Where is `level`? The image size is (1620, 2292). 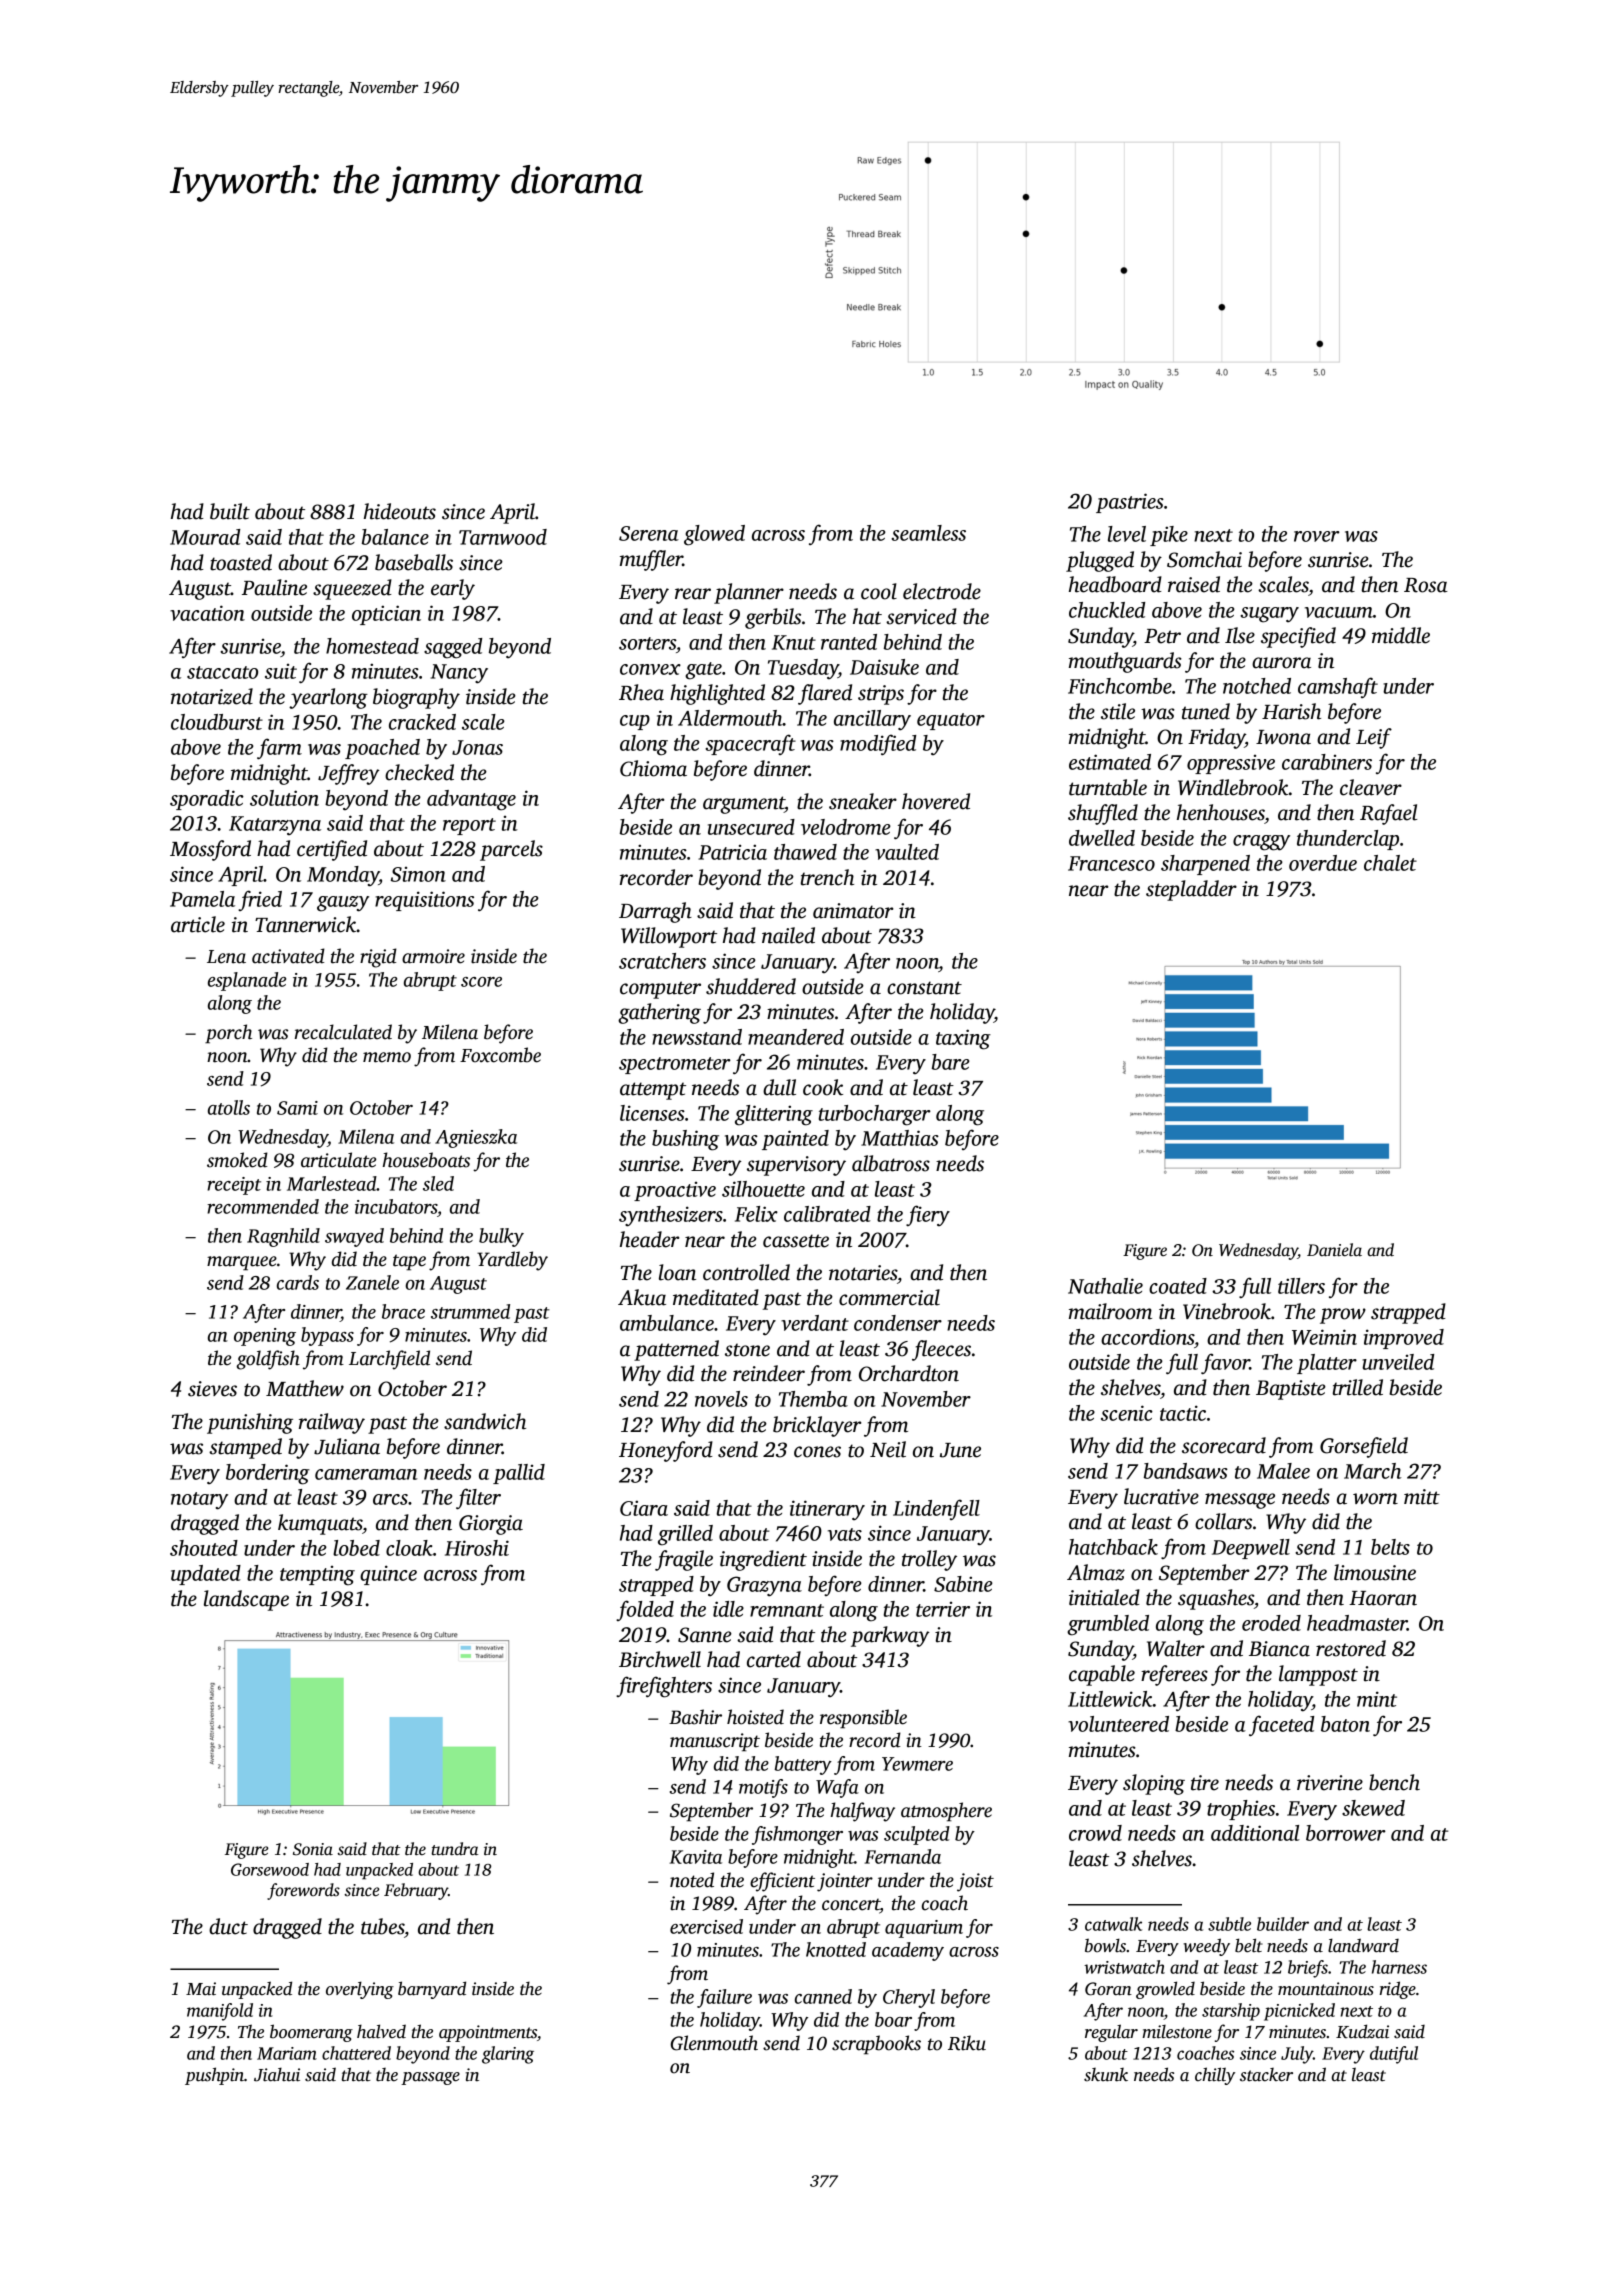 level is located at coordinates (1127, 534).
